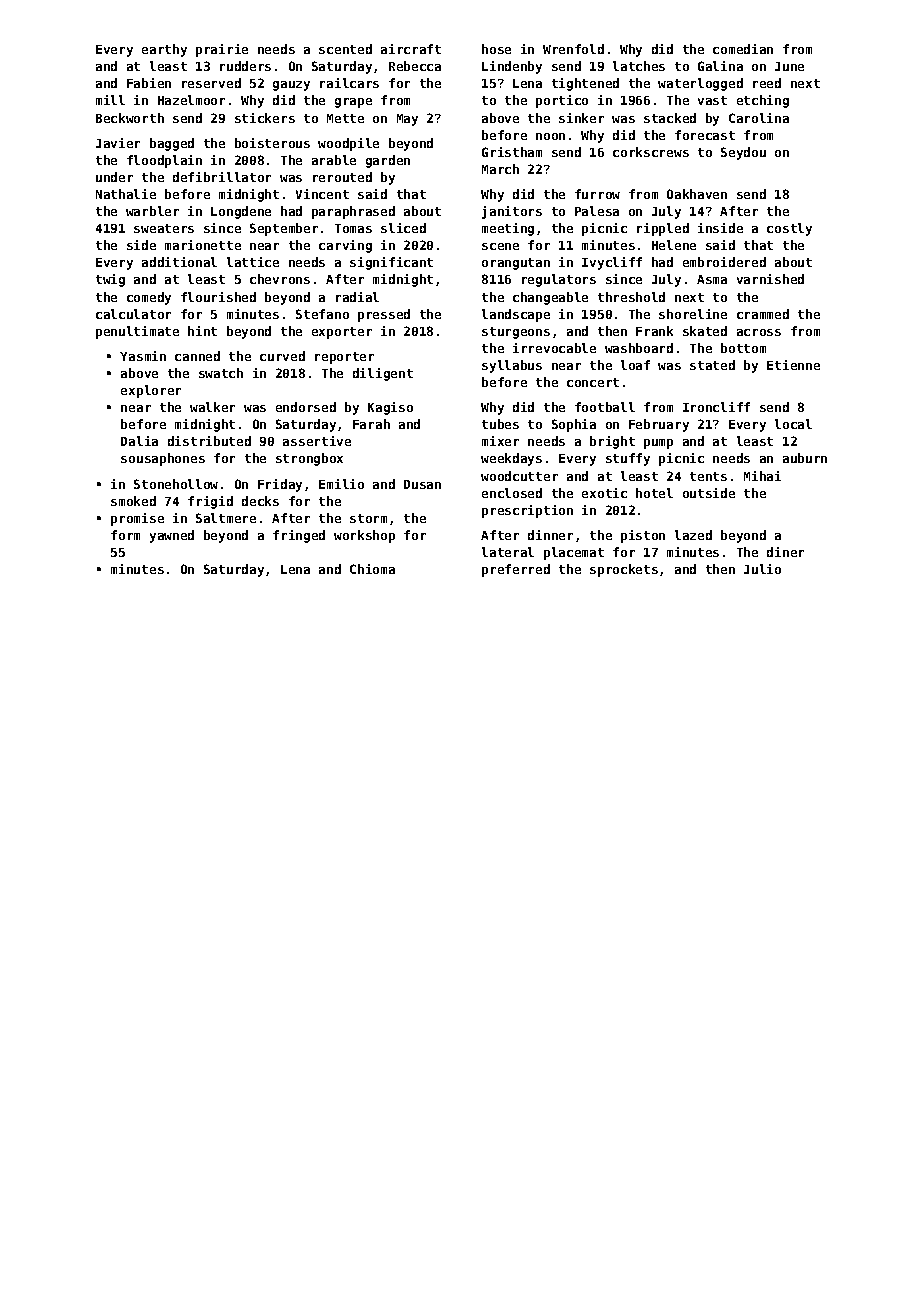 The height and width of the screenshot is (1308, 924). I want to click on yawned, so click(172, 536).
